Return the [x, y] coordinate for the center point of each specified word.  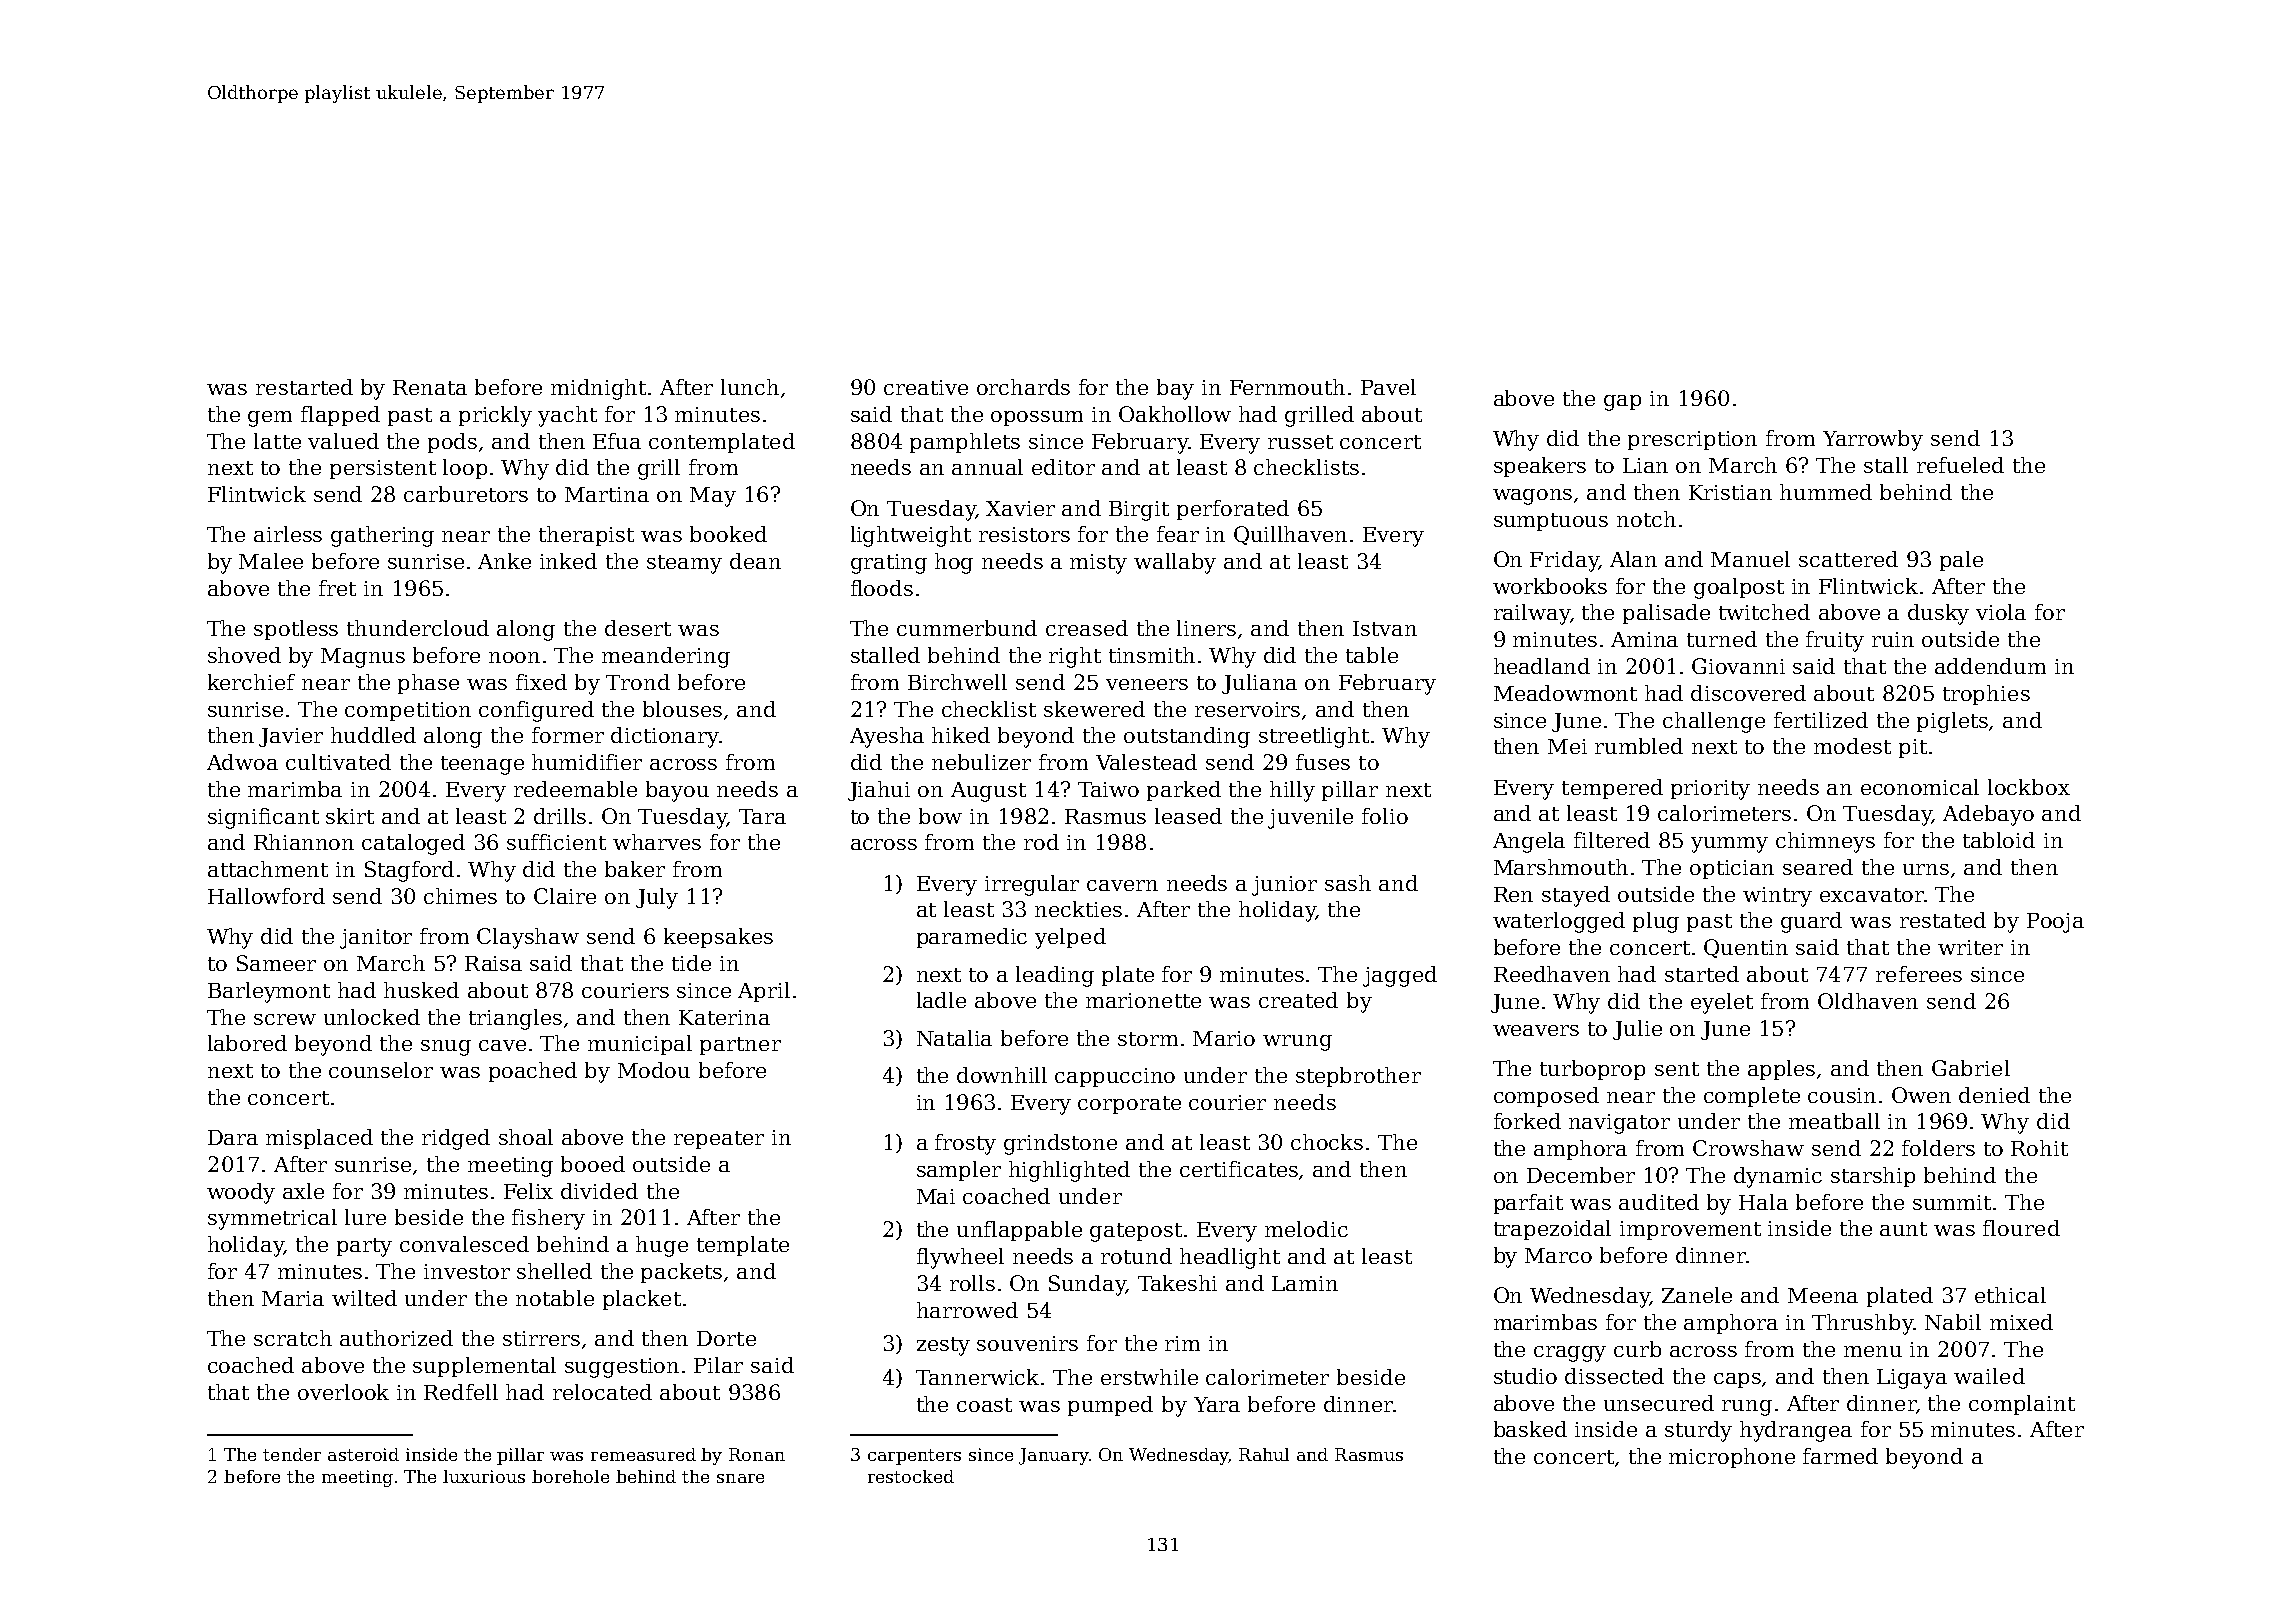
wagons [1532, 497]
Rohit [2039, 1148]
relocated [602, 1392]
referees [1919, 974]
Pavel [1388, 387]
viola [2001, 612]
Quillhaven [1290, 535]
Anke [504, 561]
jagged [1400, 976]
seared [1818, 867]
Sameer [276, 963]
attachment [268, 869]
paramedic [972, 938]
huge [662, 1246]
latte [277, 441]
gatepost [1136, 1232]
